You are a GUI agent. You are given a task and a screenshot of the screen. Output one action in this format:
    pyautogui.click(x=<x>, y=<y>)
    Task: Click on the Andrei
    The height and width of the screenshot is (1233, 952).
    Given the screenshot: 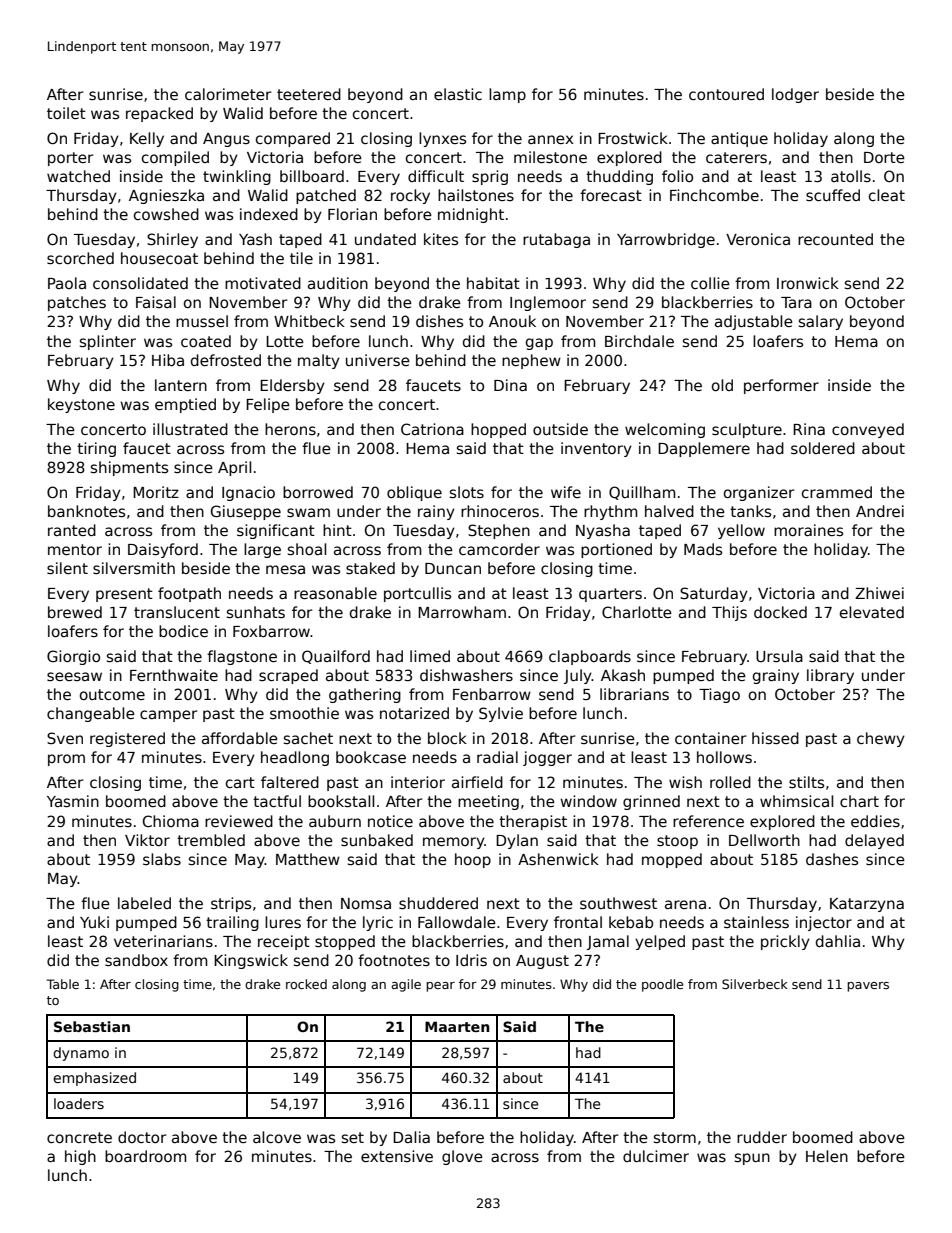 What is the action you would take?
    pyautogui.click(x=880, y=511)
